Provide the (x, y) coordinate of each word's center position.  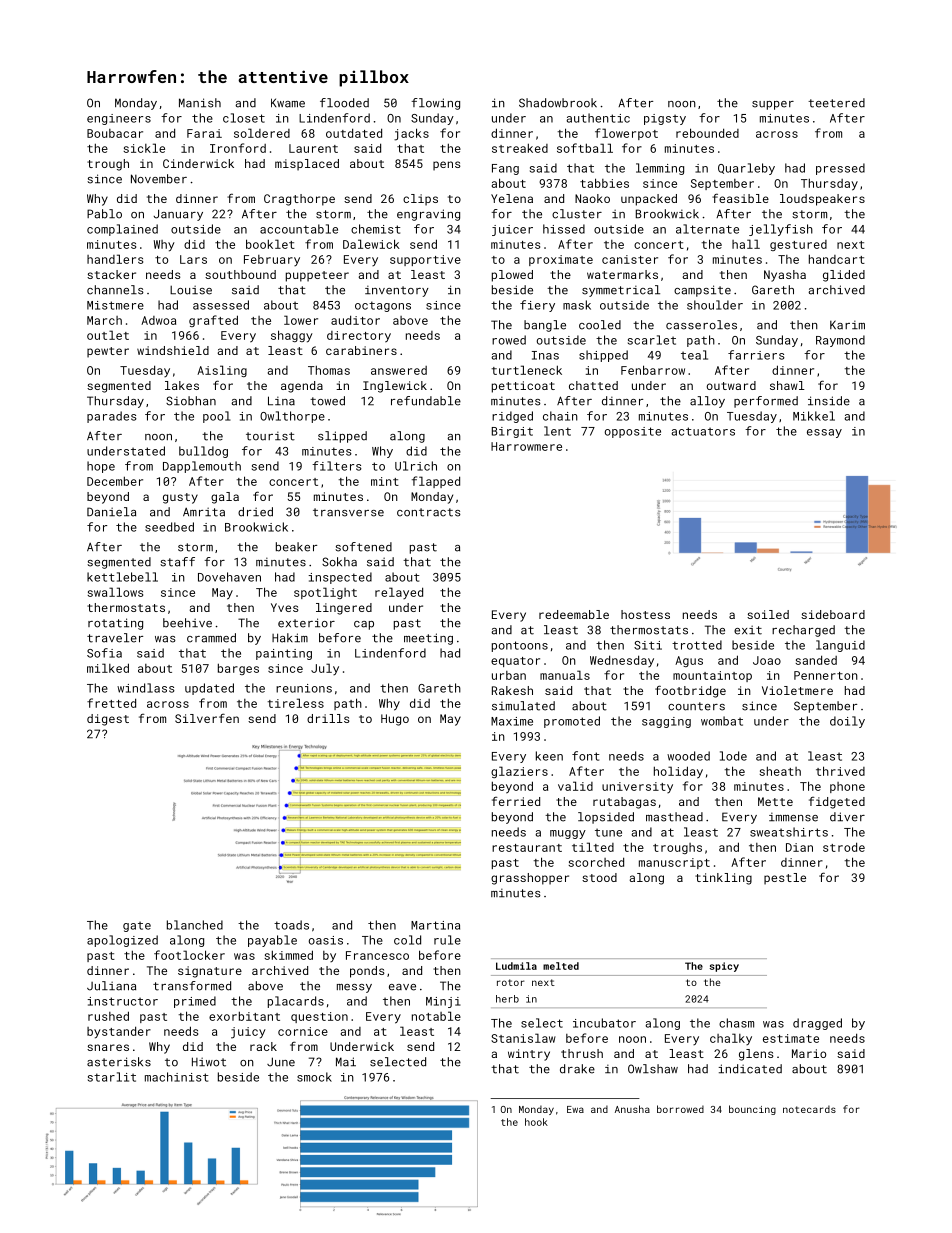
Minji (443, 1002)
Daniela (111, 512)
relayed (399, 593)
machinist (176, 1077)
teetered (836, 103)
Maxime (512, 721)
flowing (435, 104)
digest (108, 720)
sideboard (833, 614)
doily (847, 722)
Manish (200, 103)
